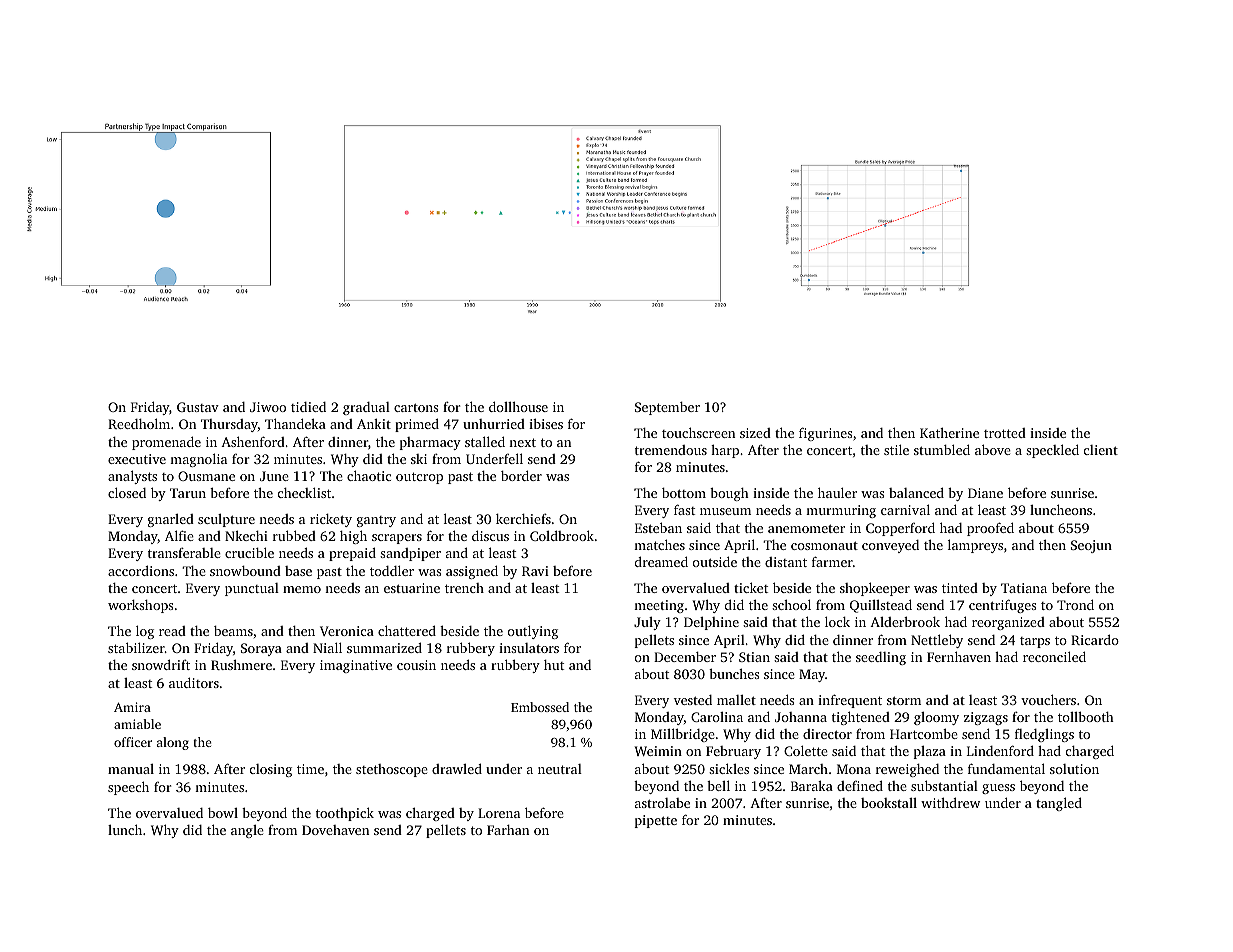  I want to click on Dovehaven, so click(335, 830).
